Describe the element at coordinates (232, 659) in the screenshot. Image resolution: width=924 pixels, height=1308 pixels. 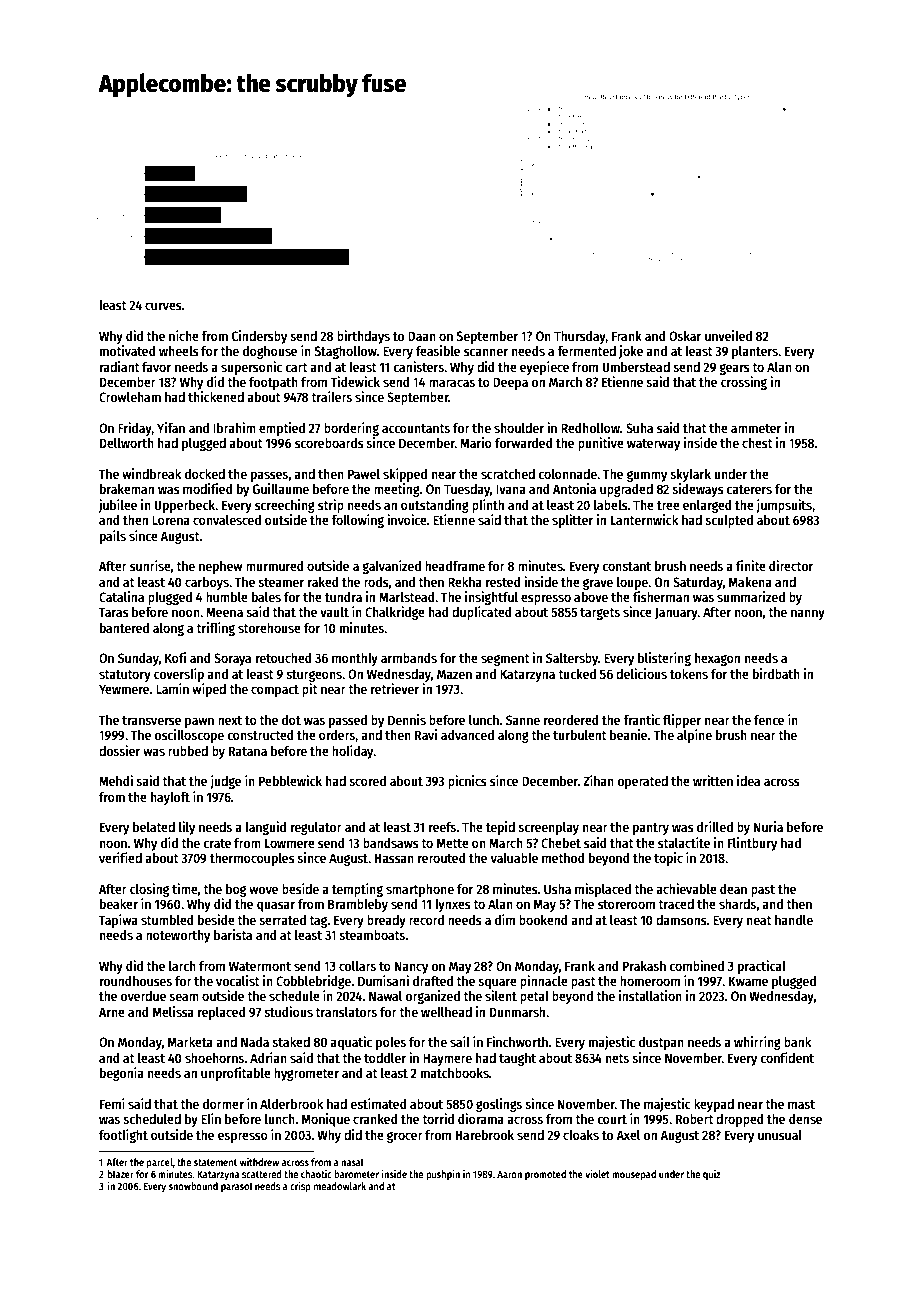
I see `Soraya` at that location.
